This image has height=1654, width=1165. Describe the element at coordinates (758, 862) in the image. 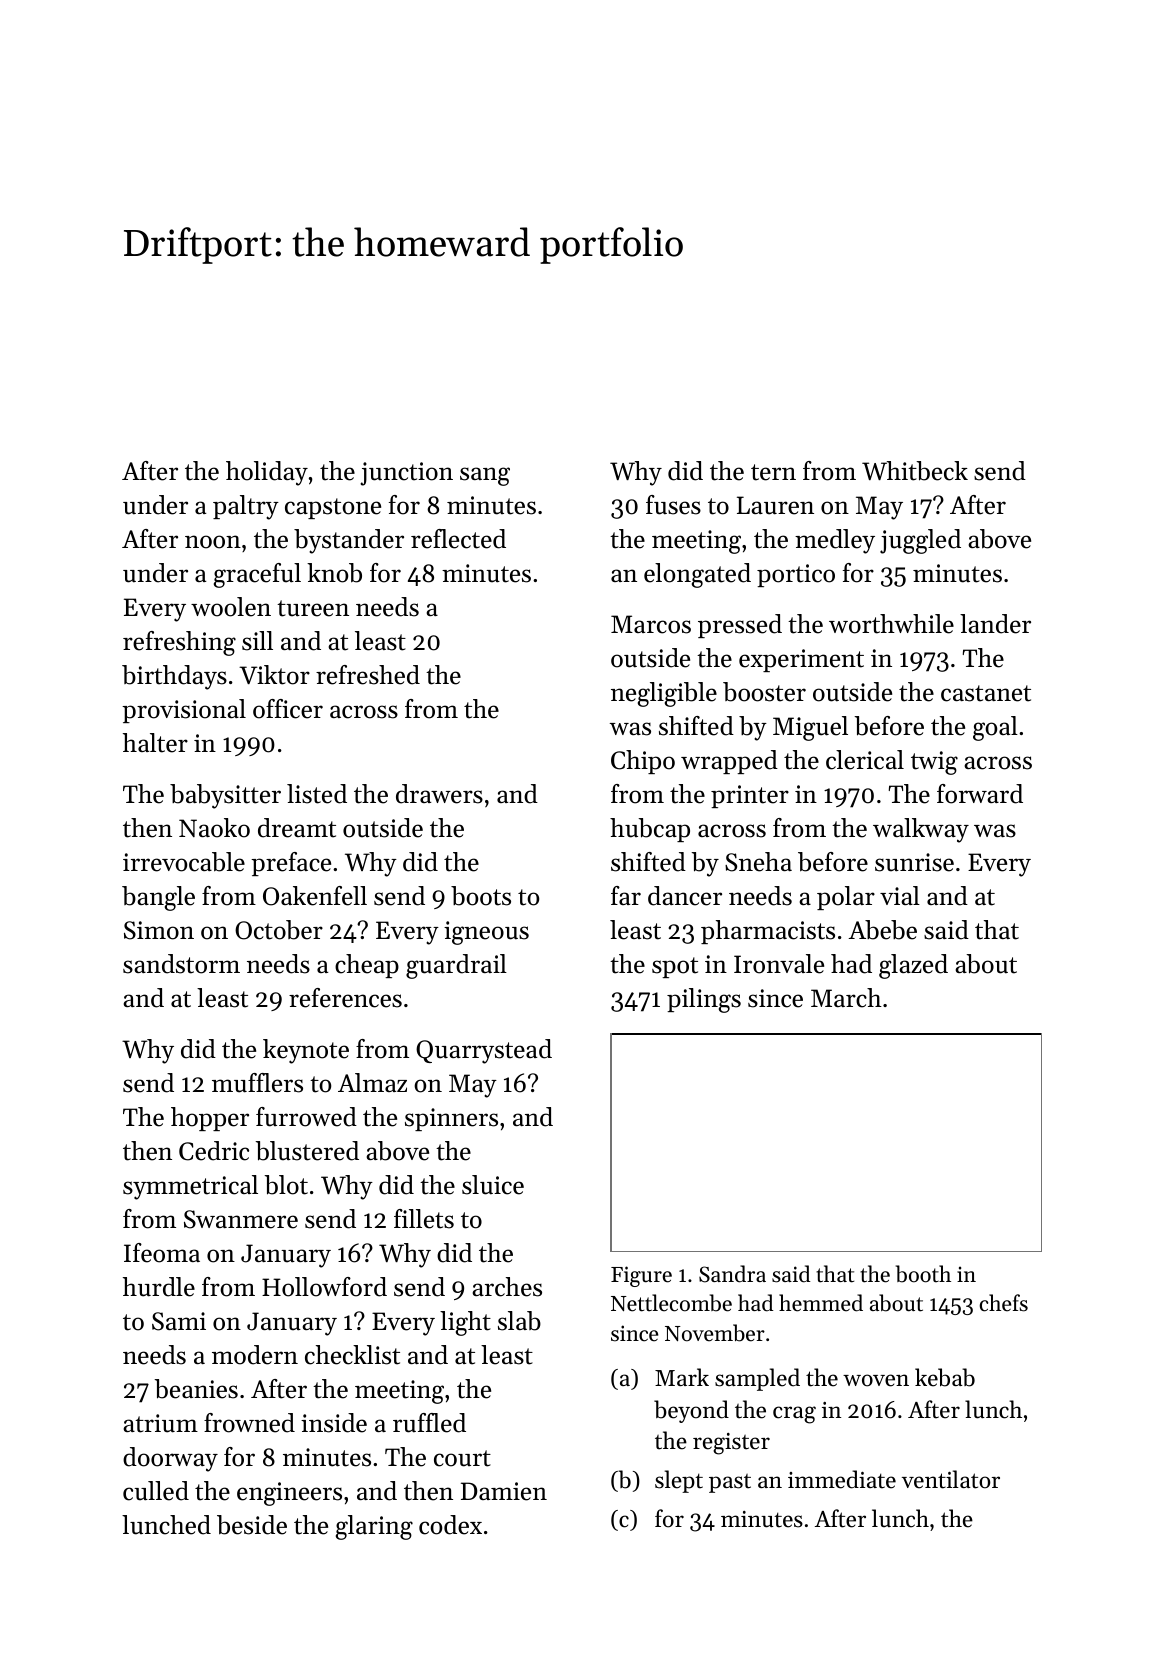

I see `Sneha` at that location.
